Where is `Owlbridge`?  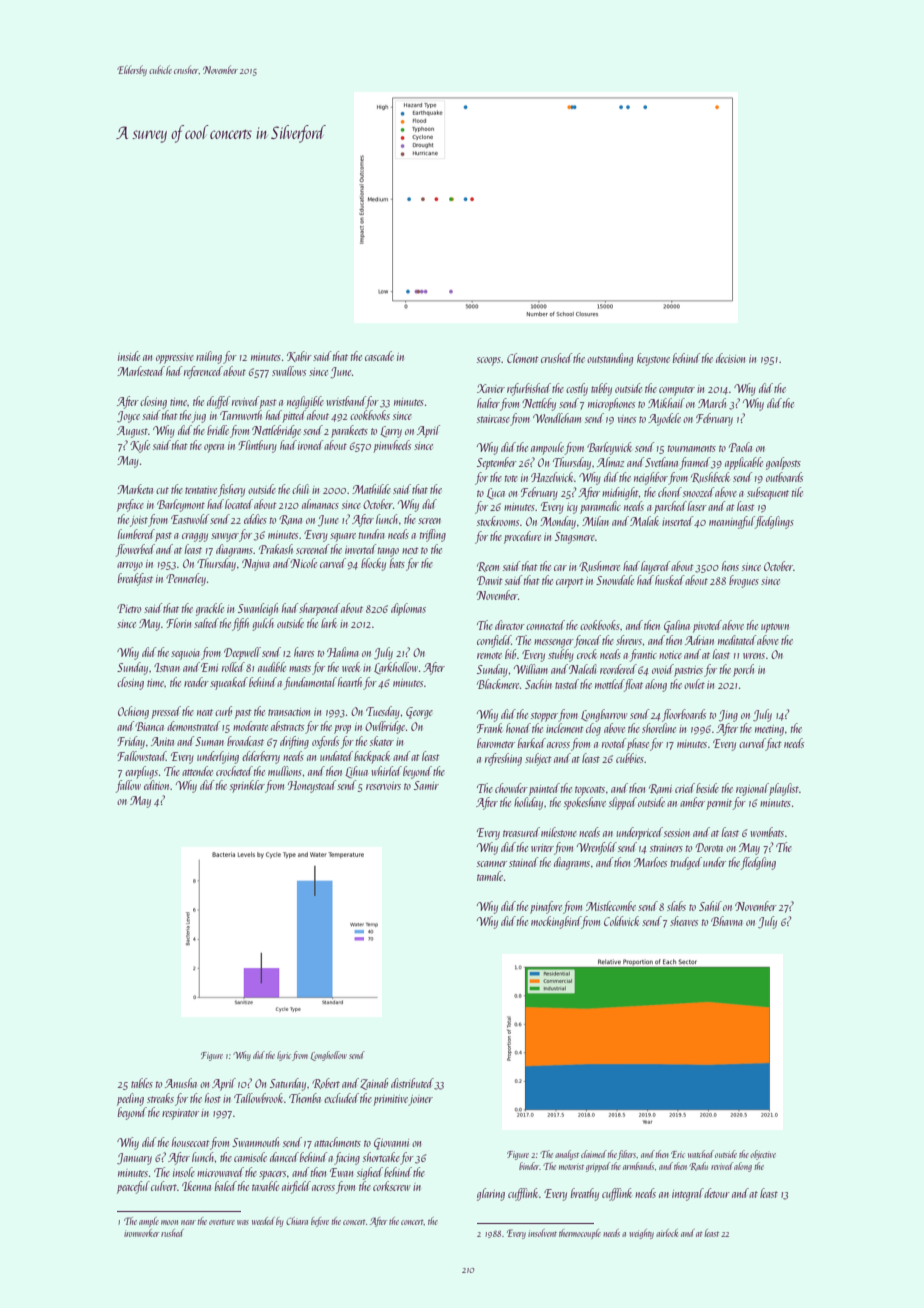 Owlbridge is located at coordinates (385, 727).
